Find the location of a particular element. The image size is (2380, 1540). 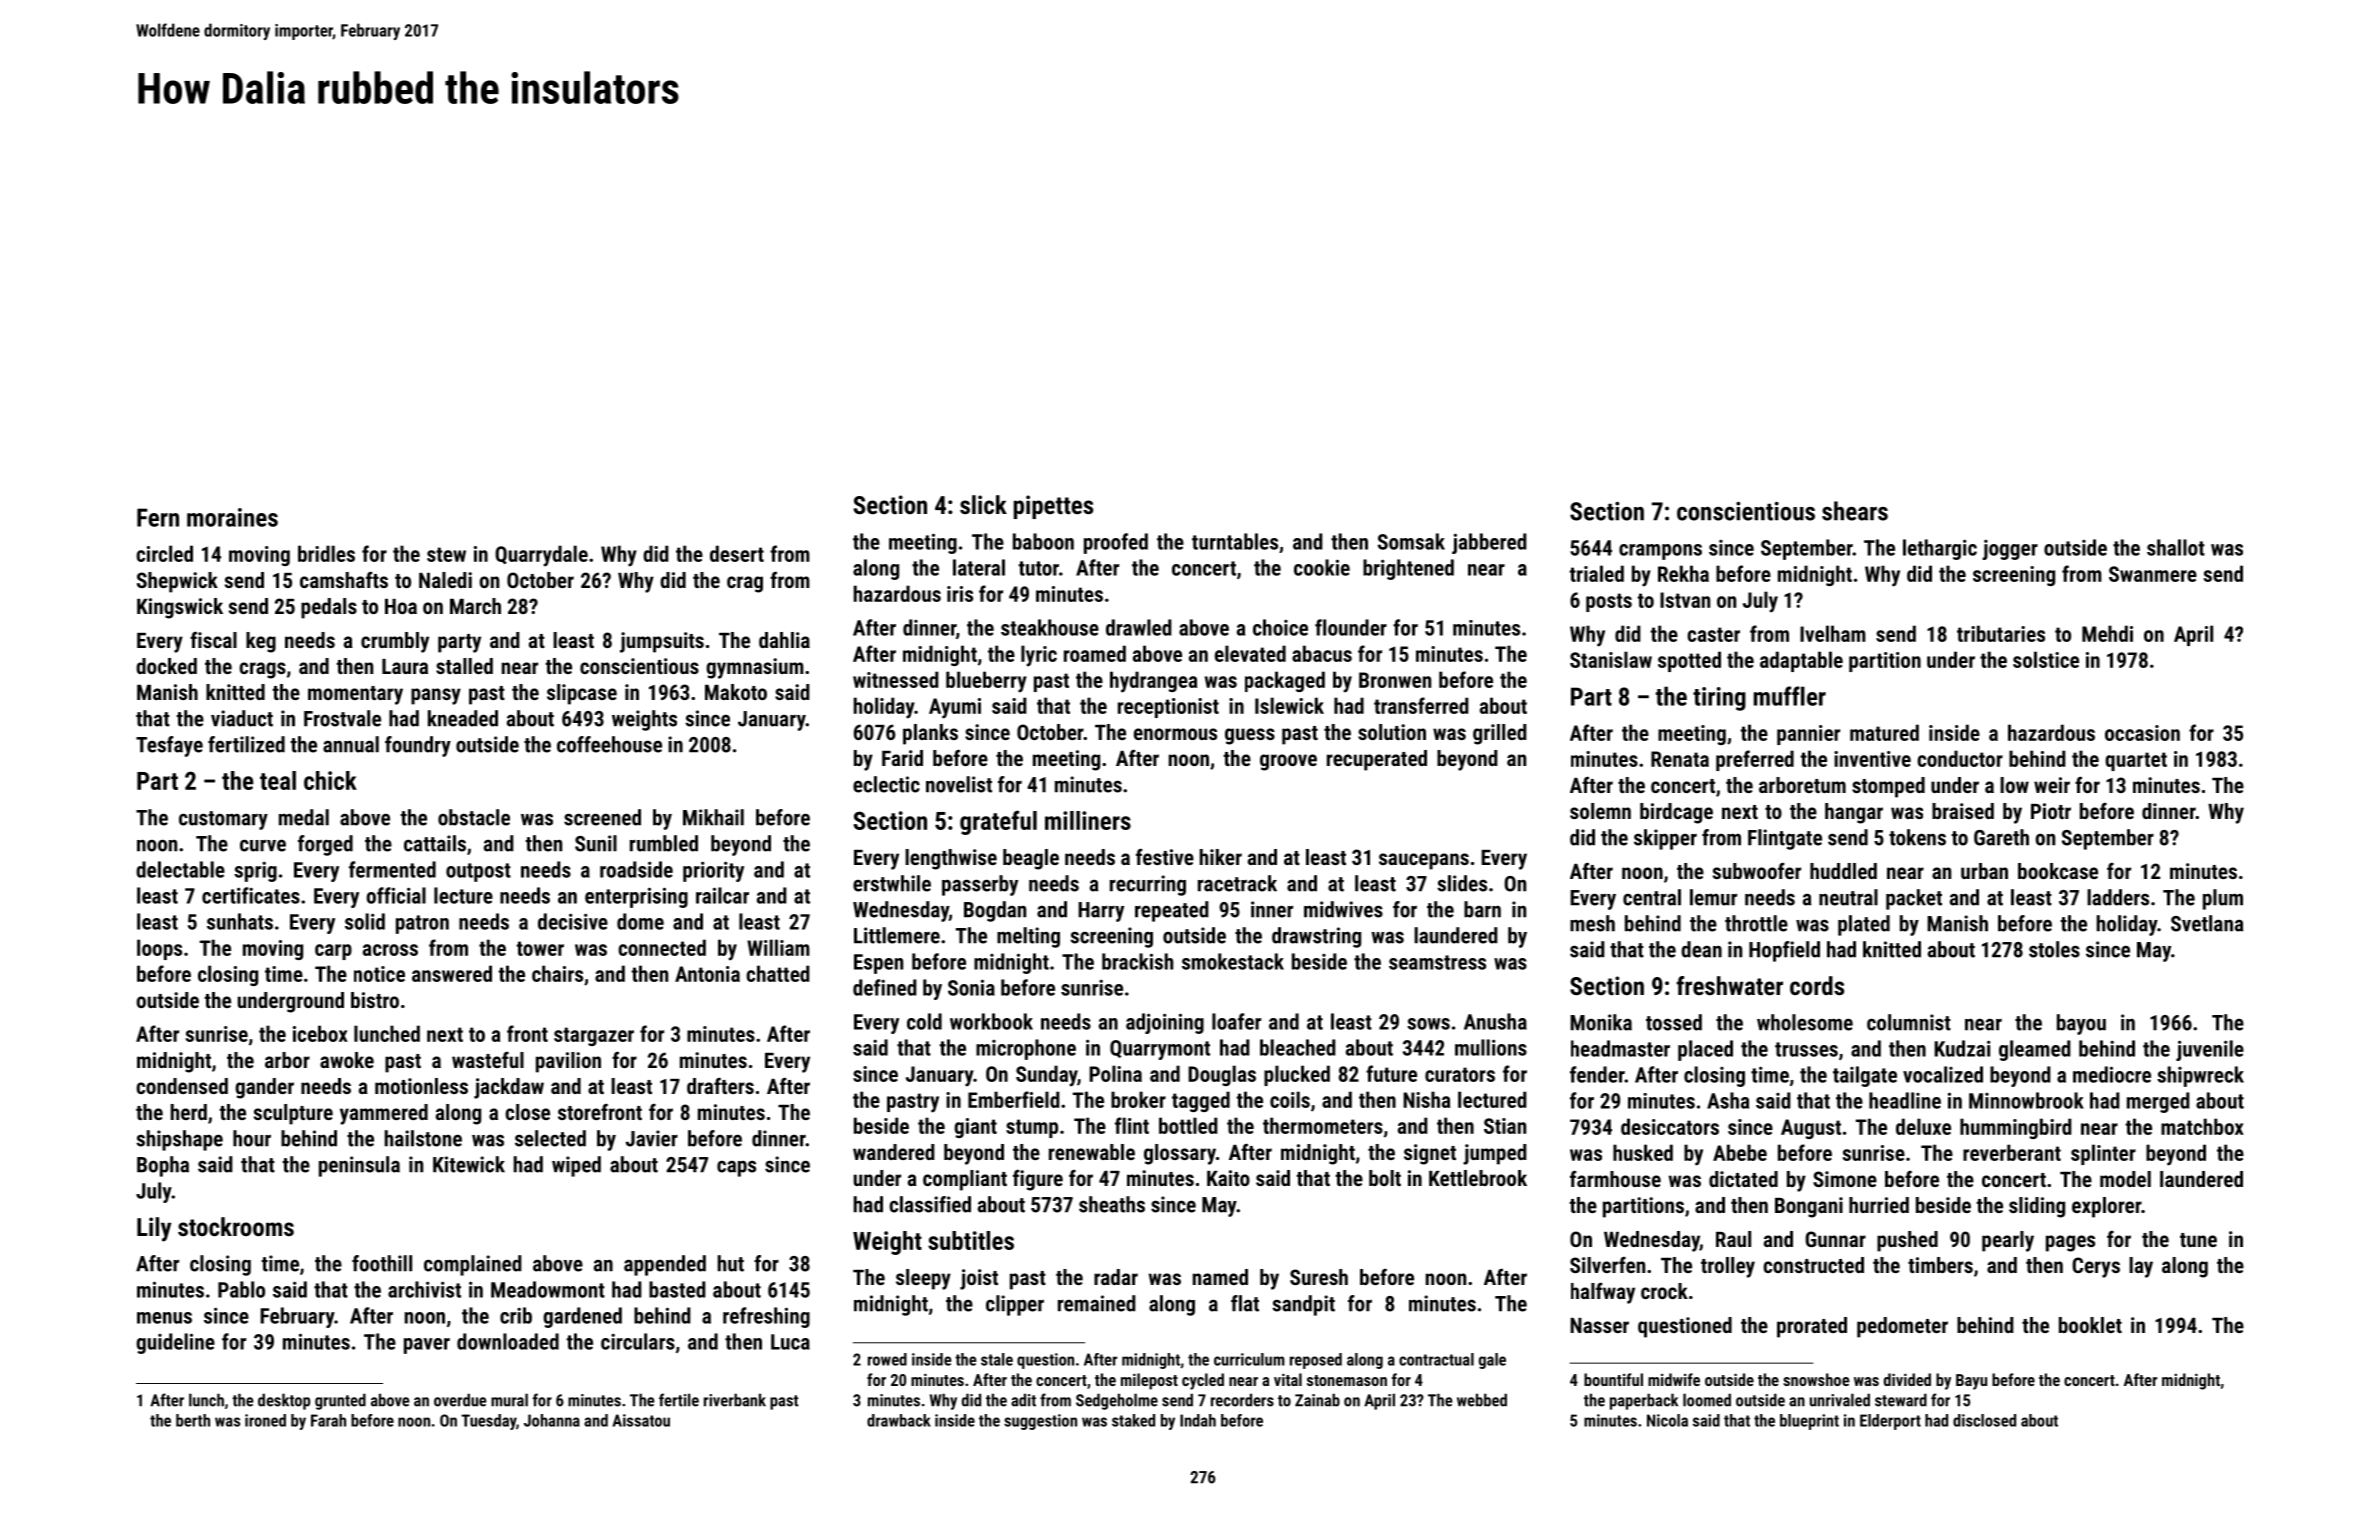

berth is located at coordinates (193, 1420).
